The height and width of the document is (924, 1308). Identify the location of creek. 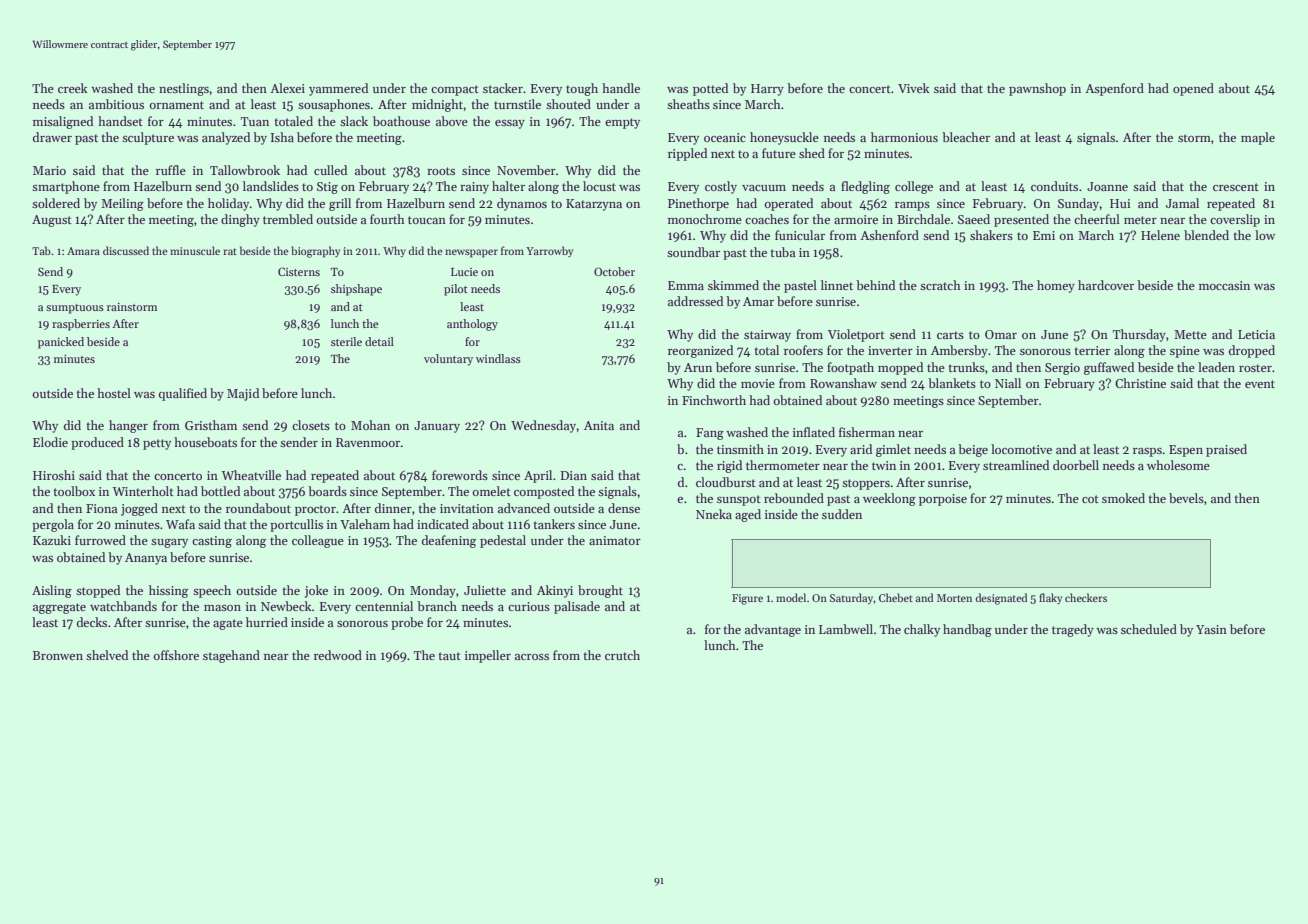
(73, 88).
